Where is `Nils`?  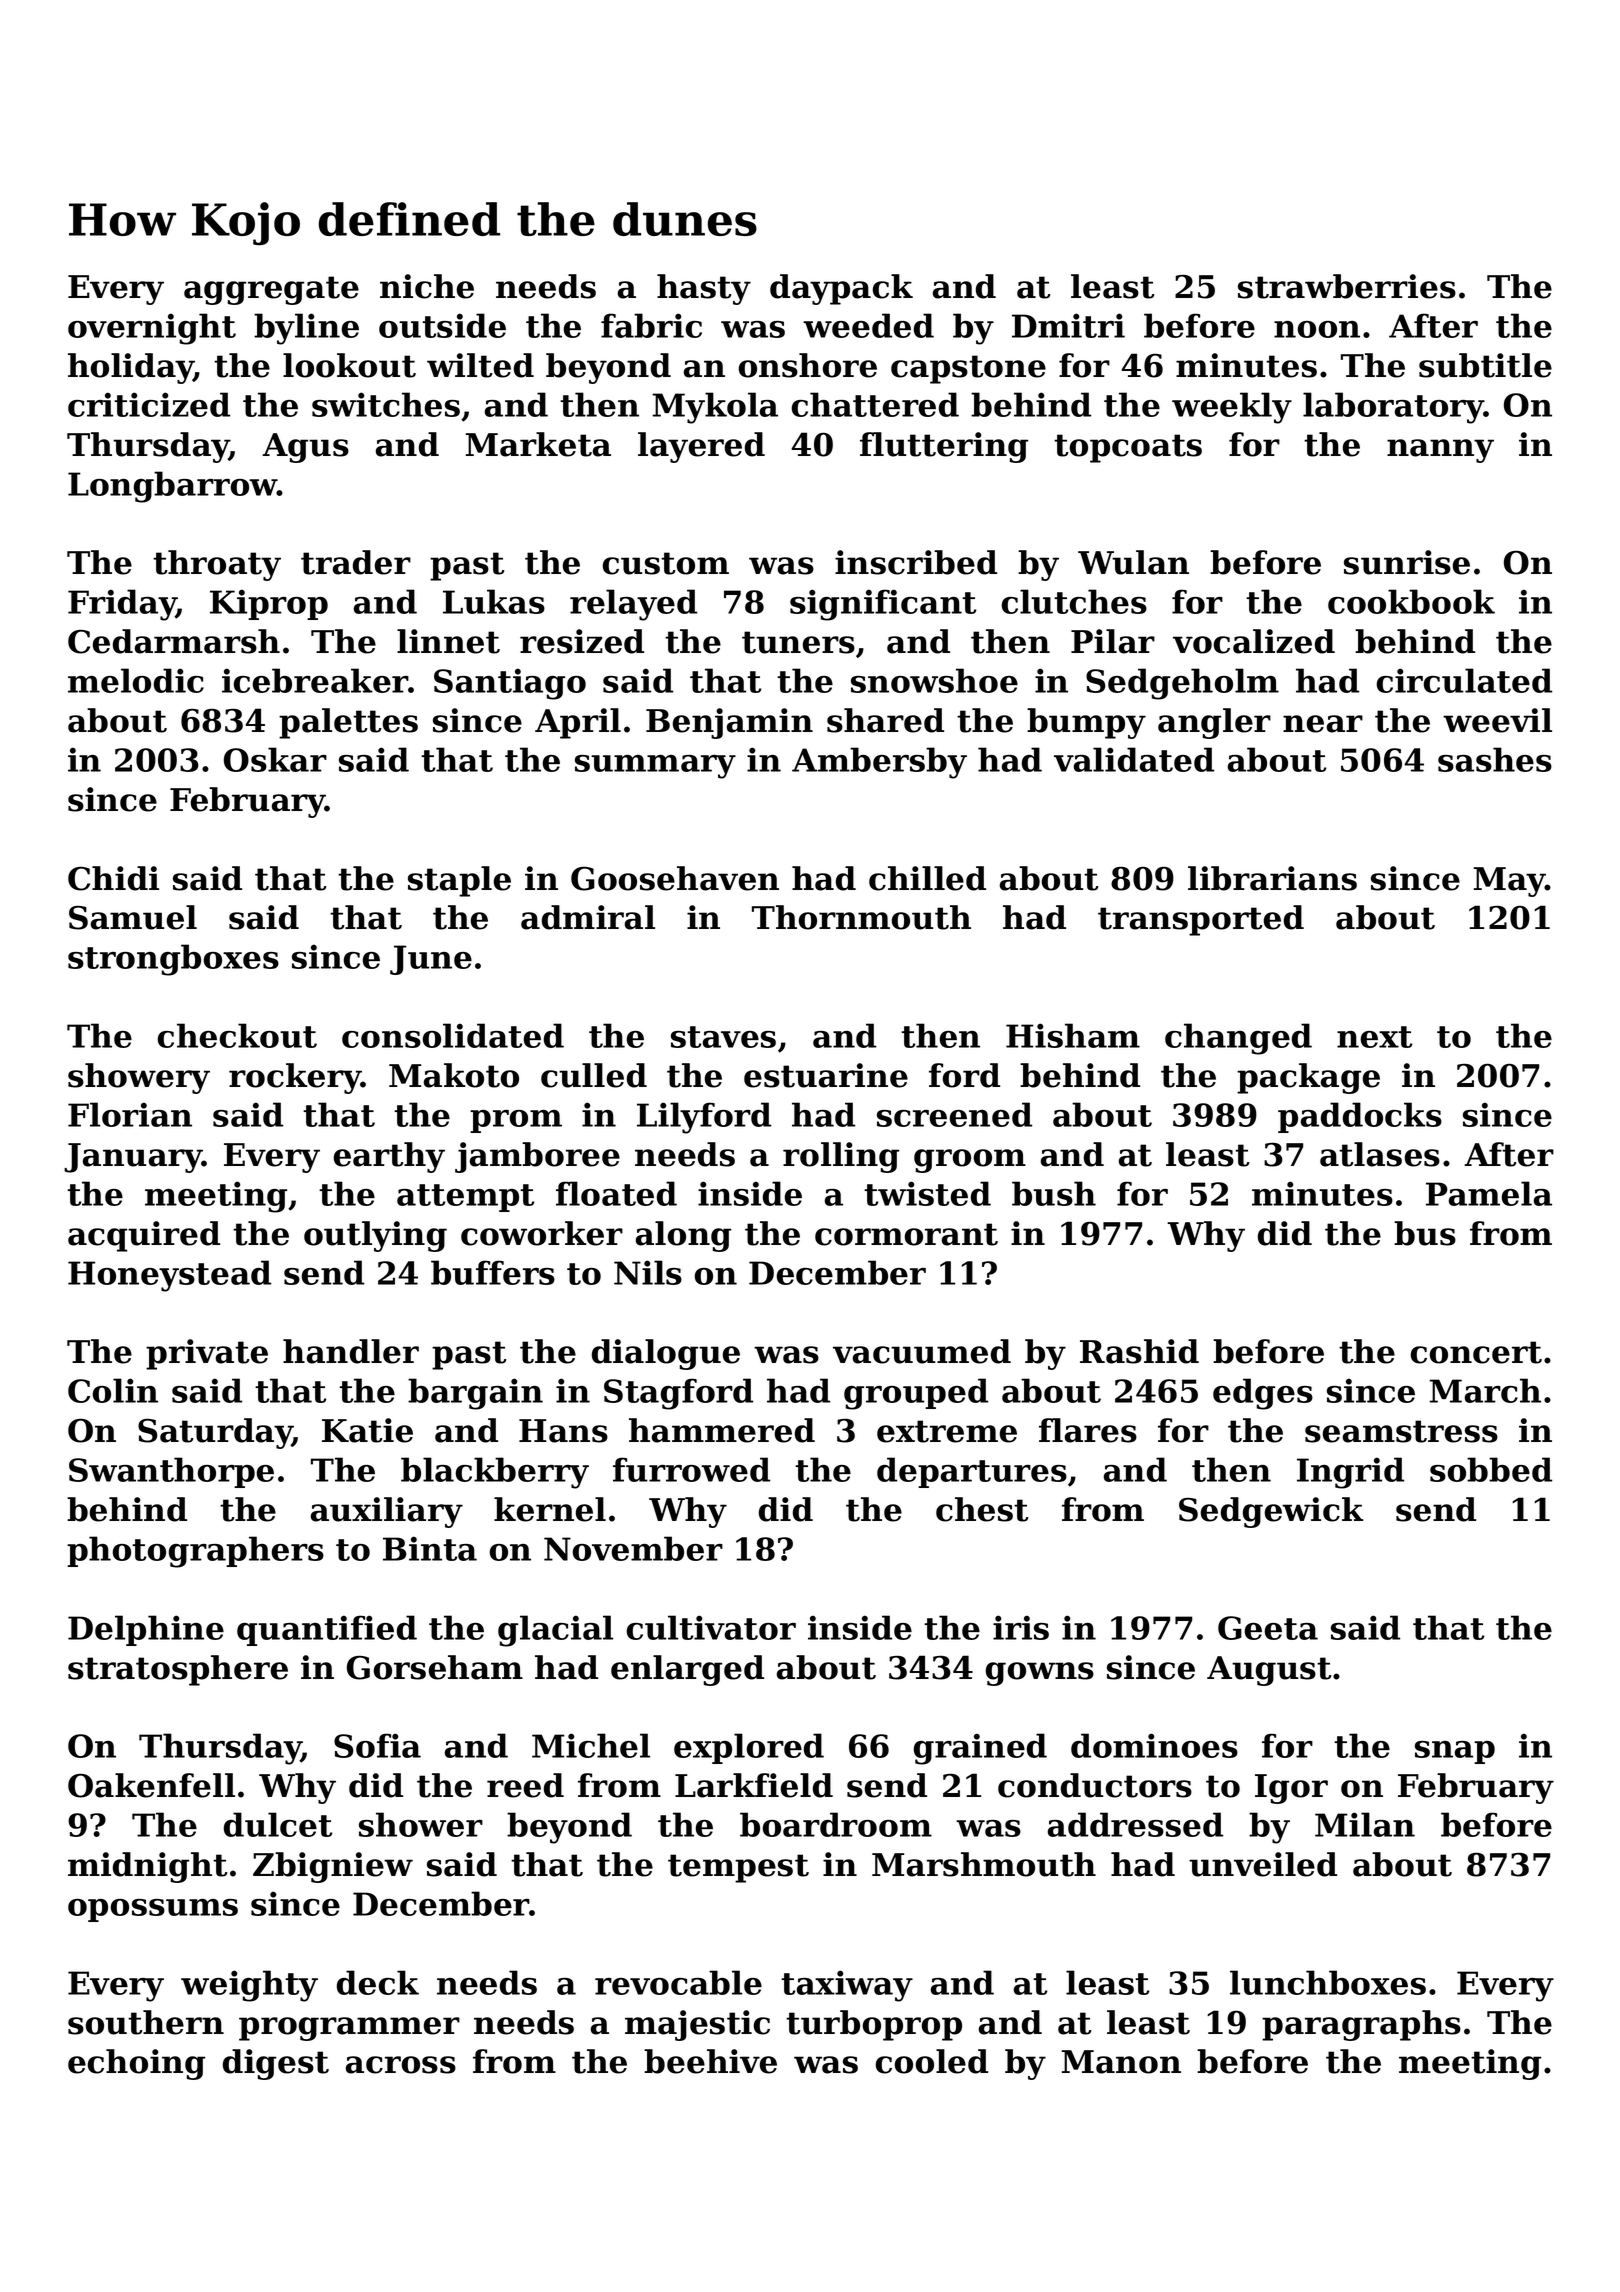
Nils is located at coordinates (648, 1272).
